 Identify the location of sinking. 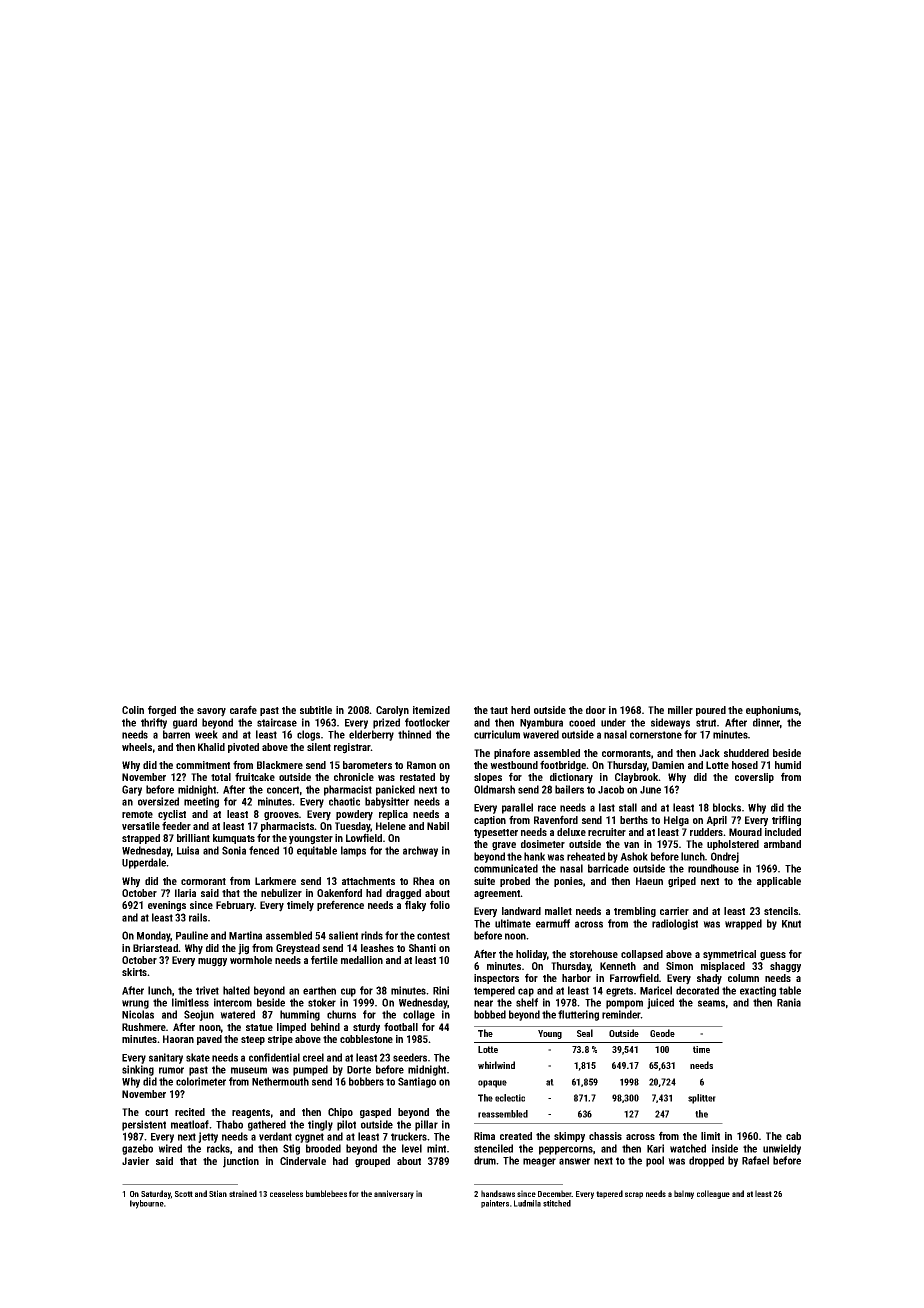
(138, 1070).
